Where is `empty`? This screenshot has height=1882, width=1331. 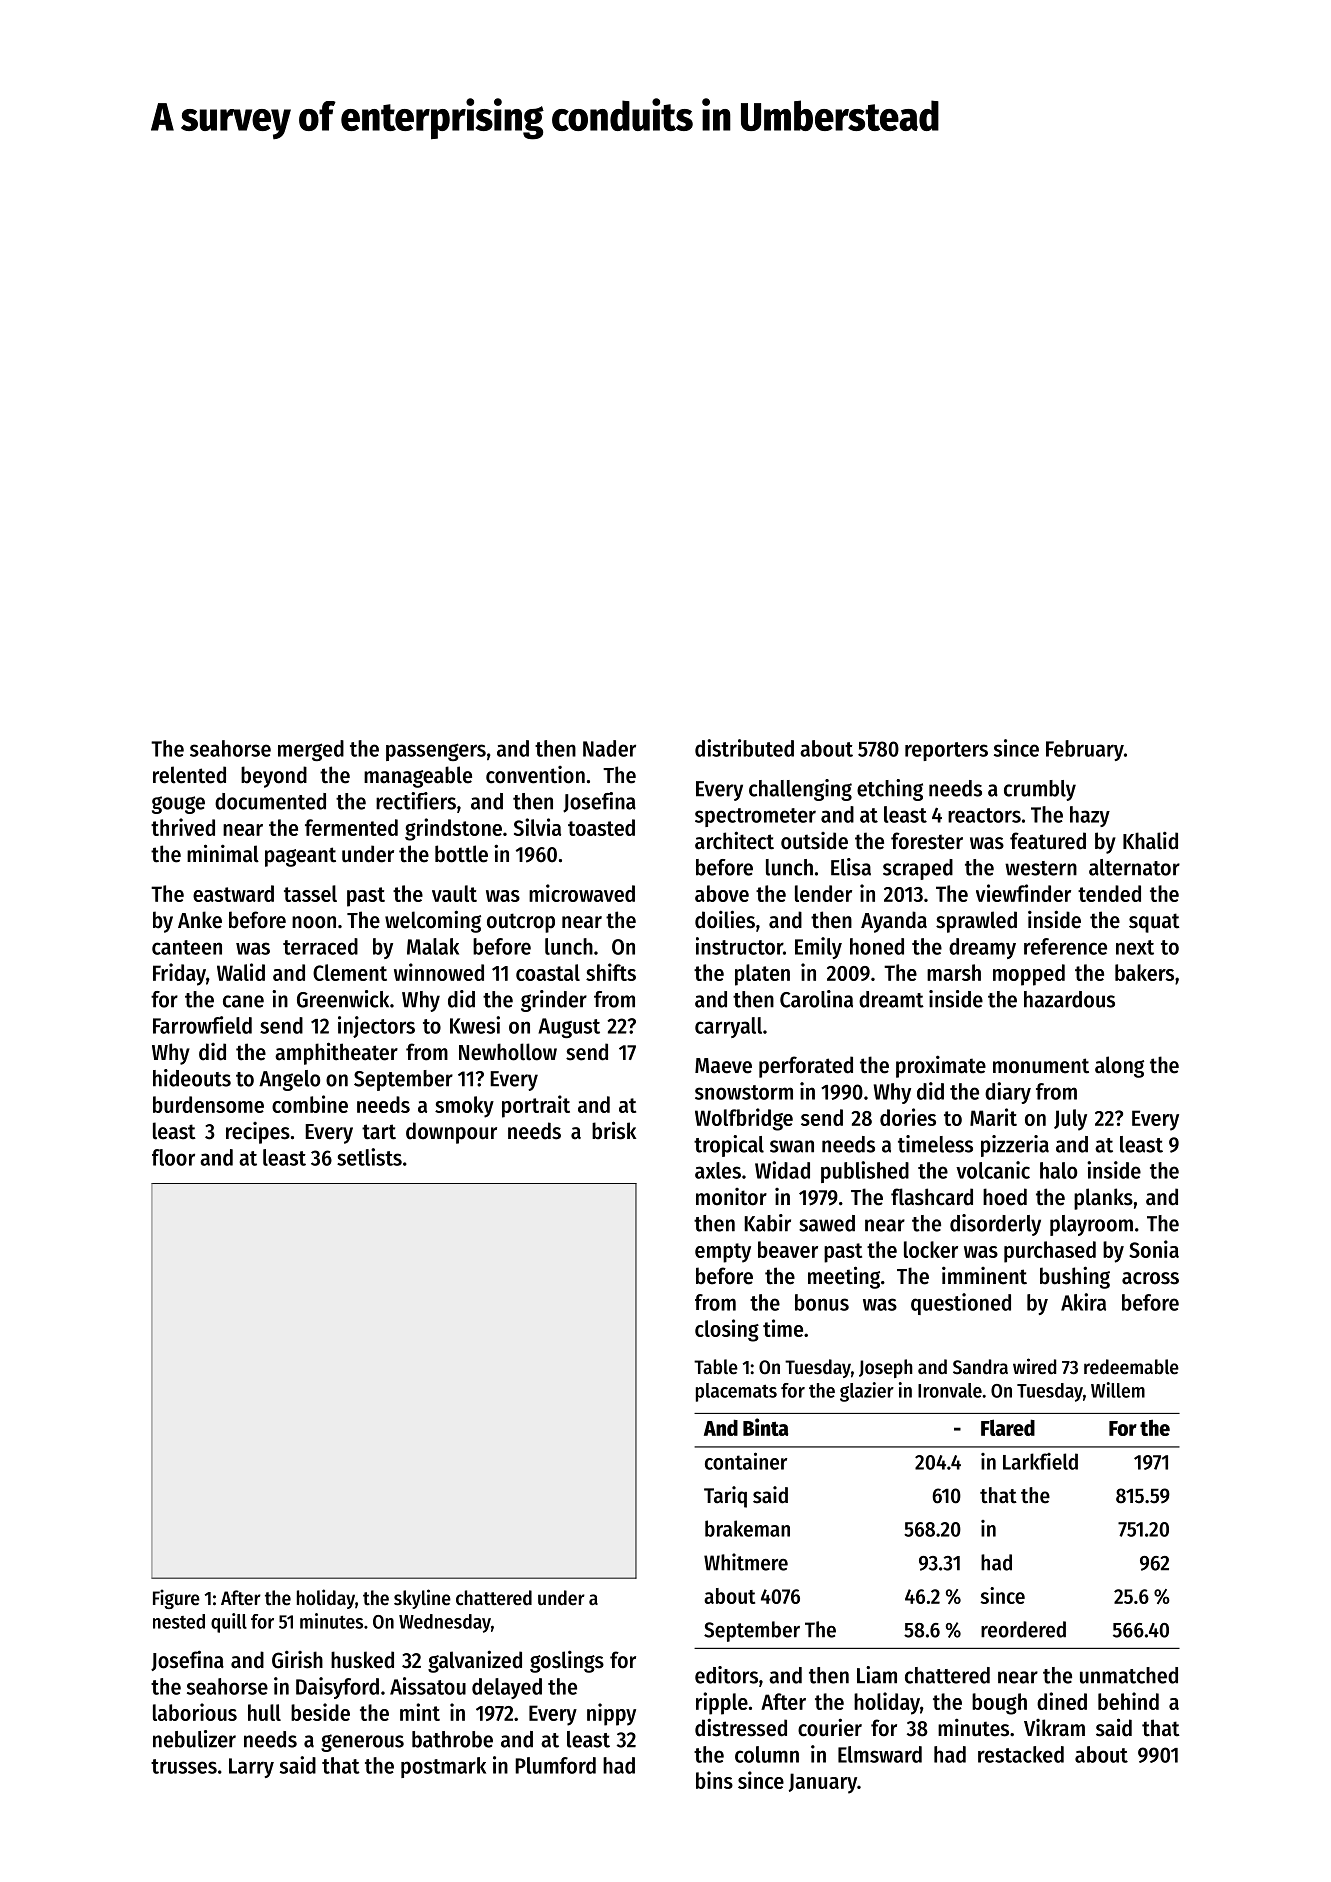 empty is located at coordinates (723, 1253).
